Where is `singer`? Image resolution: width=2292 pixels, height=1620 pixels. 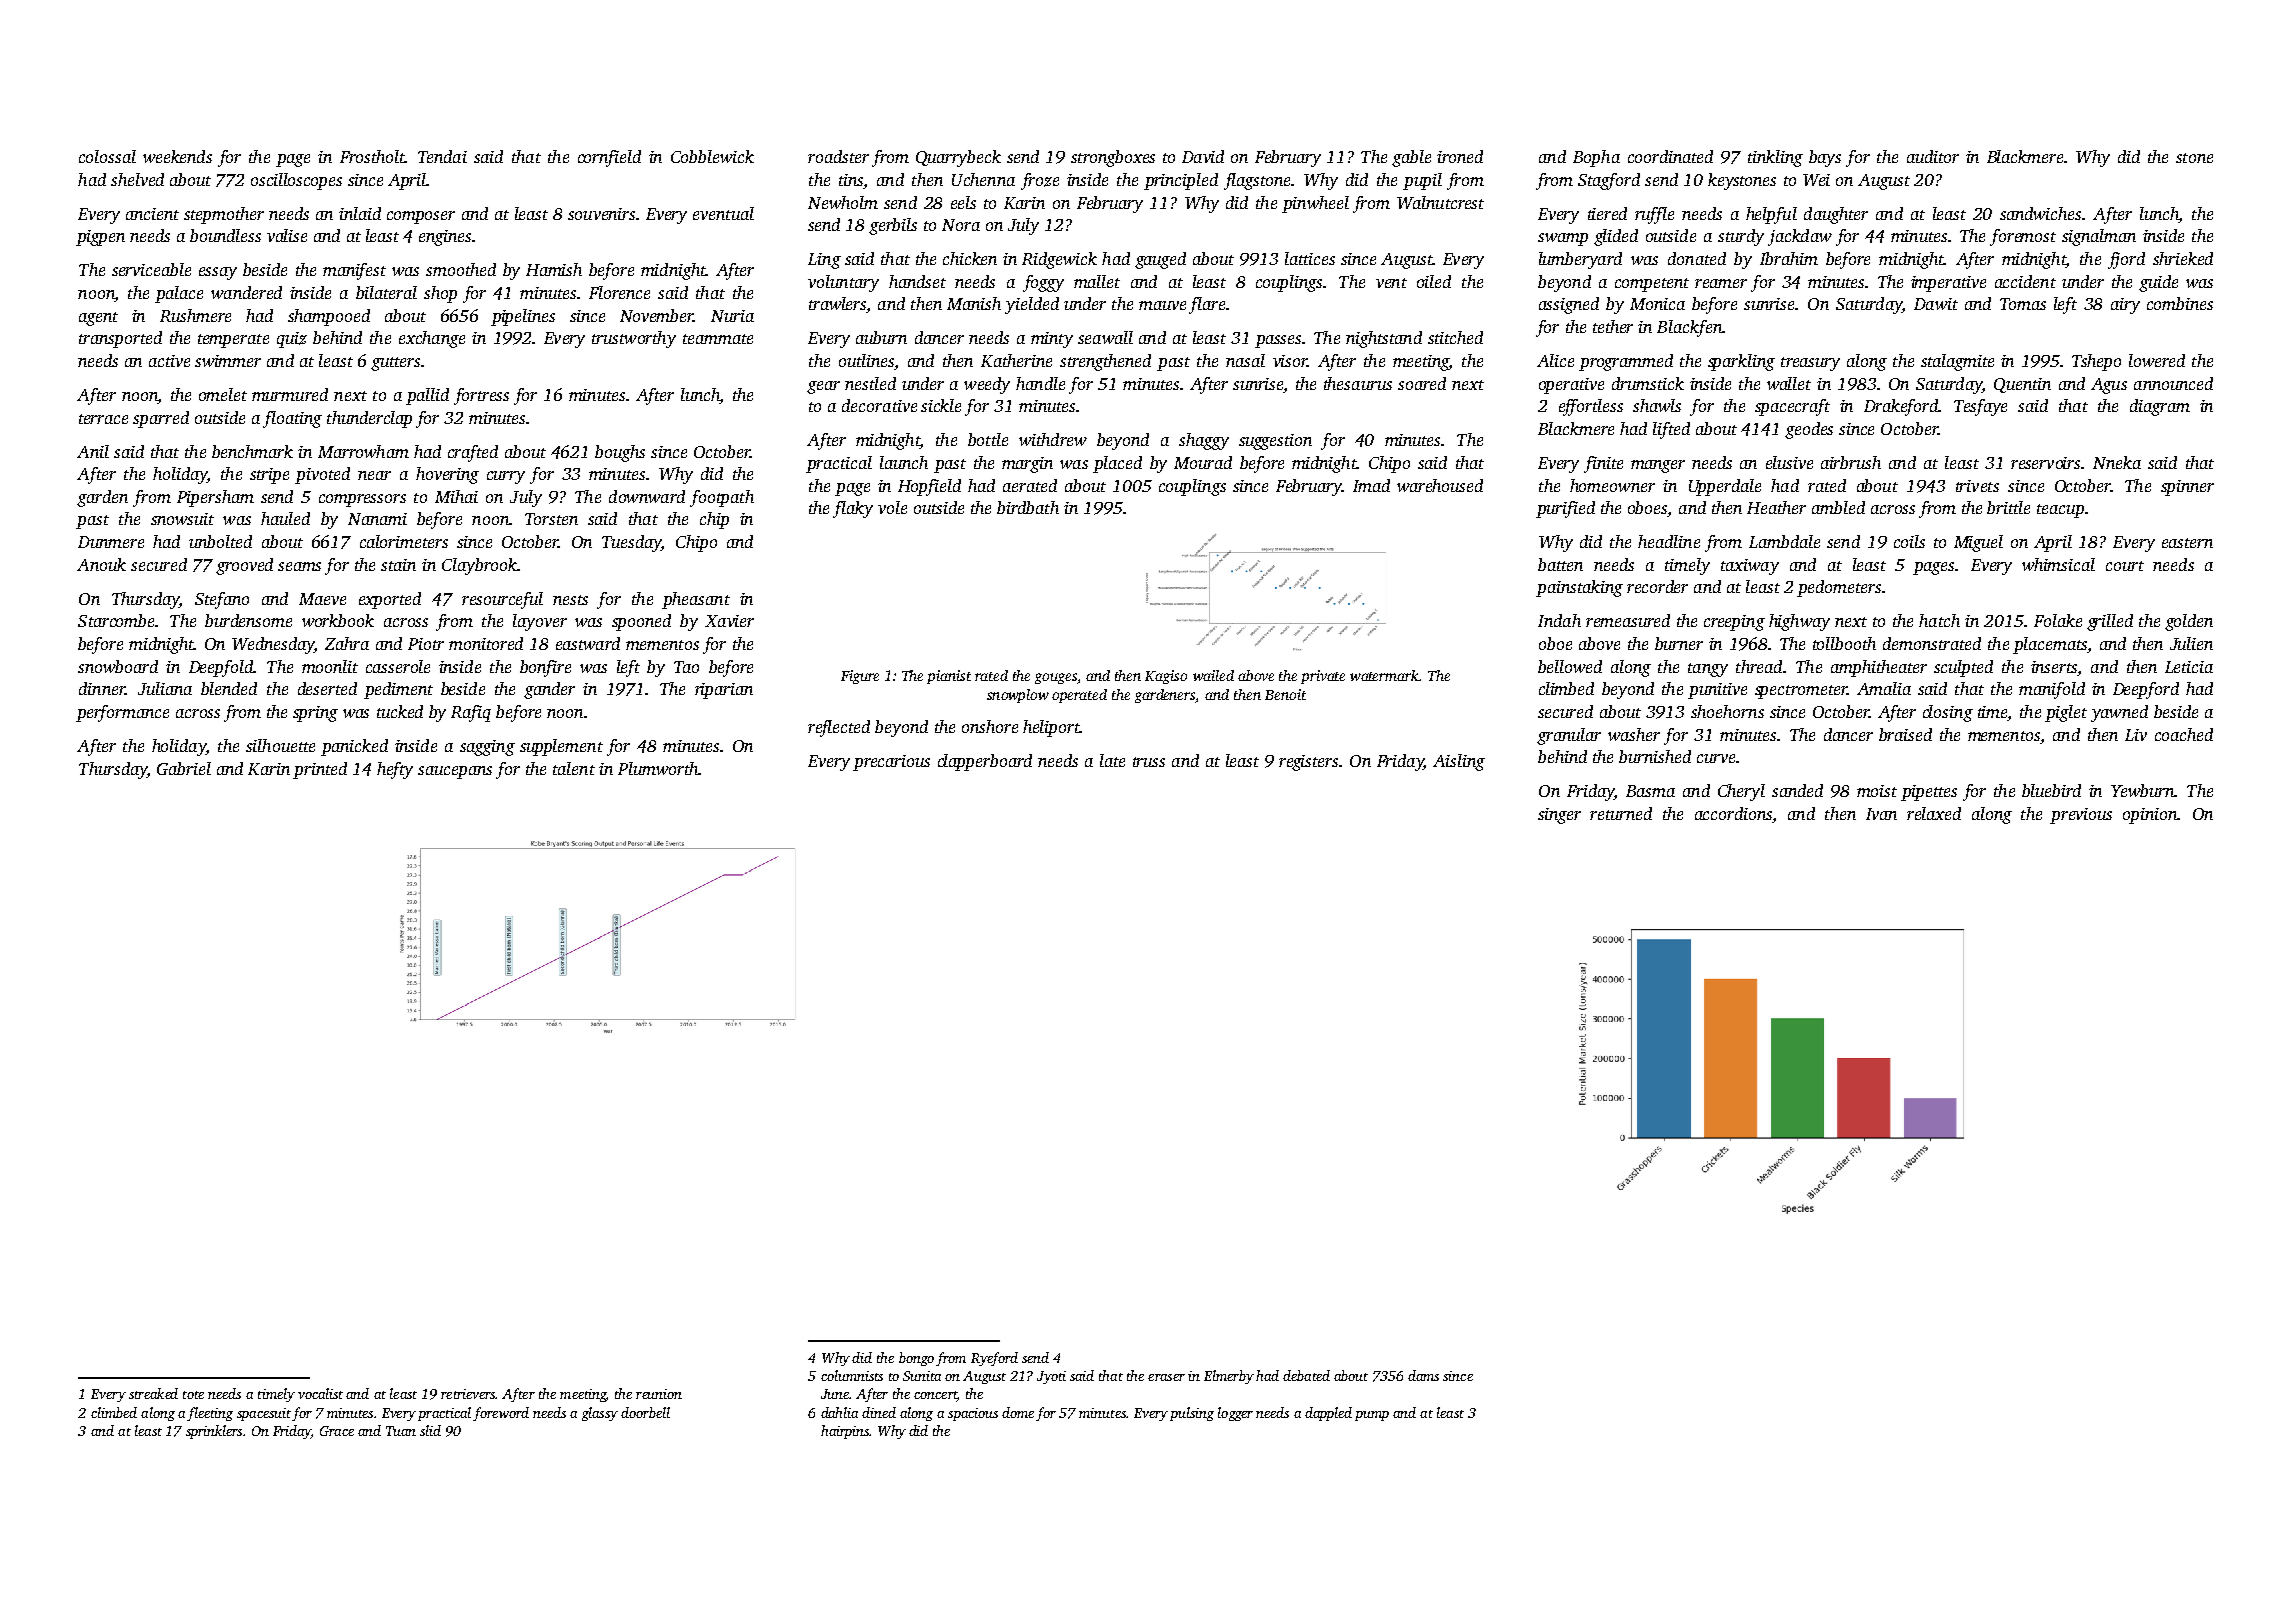 singer is located at coordinates (1559, 816).
